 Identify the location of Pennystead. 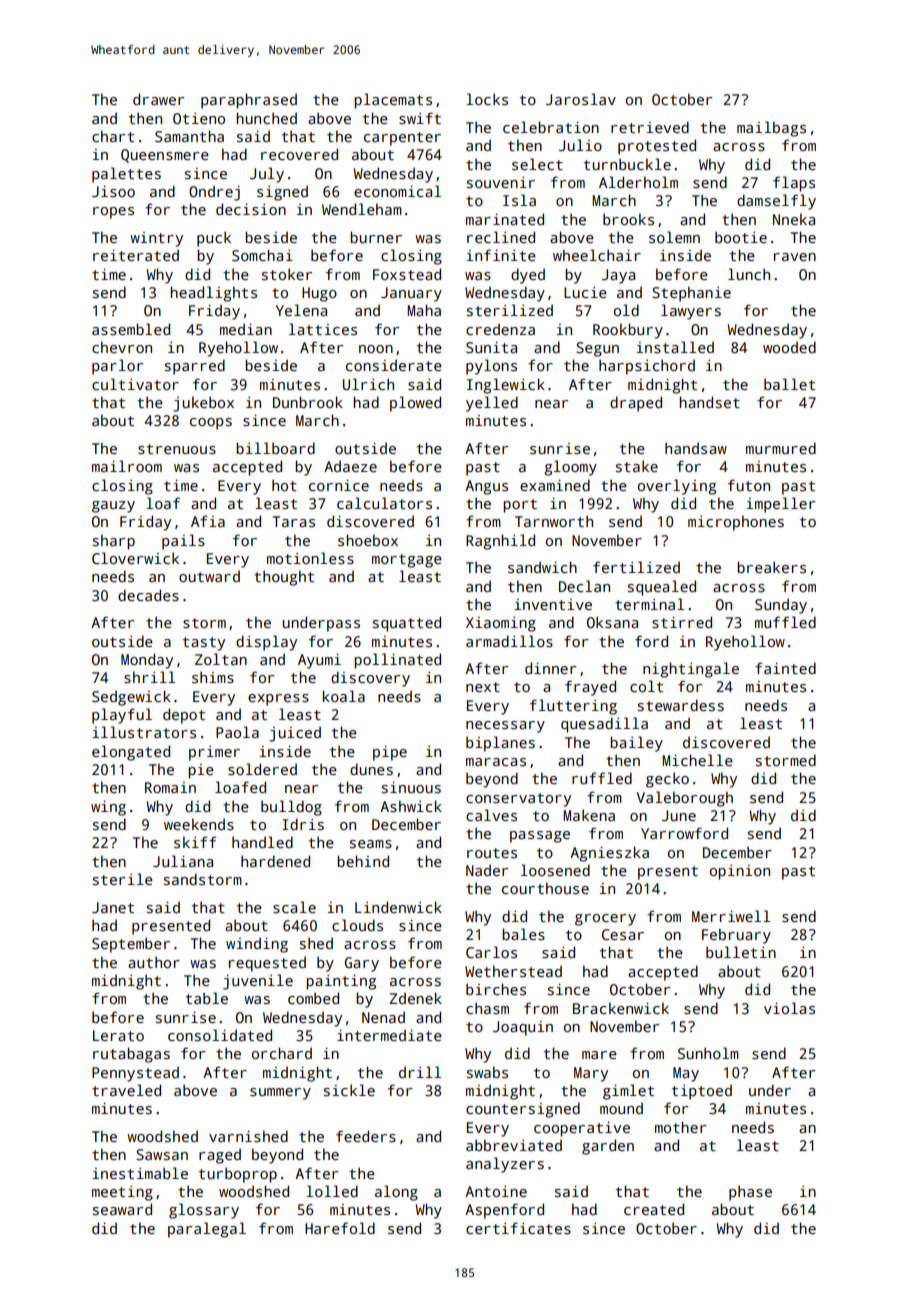
(135, 1074).
